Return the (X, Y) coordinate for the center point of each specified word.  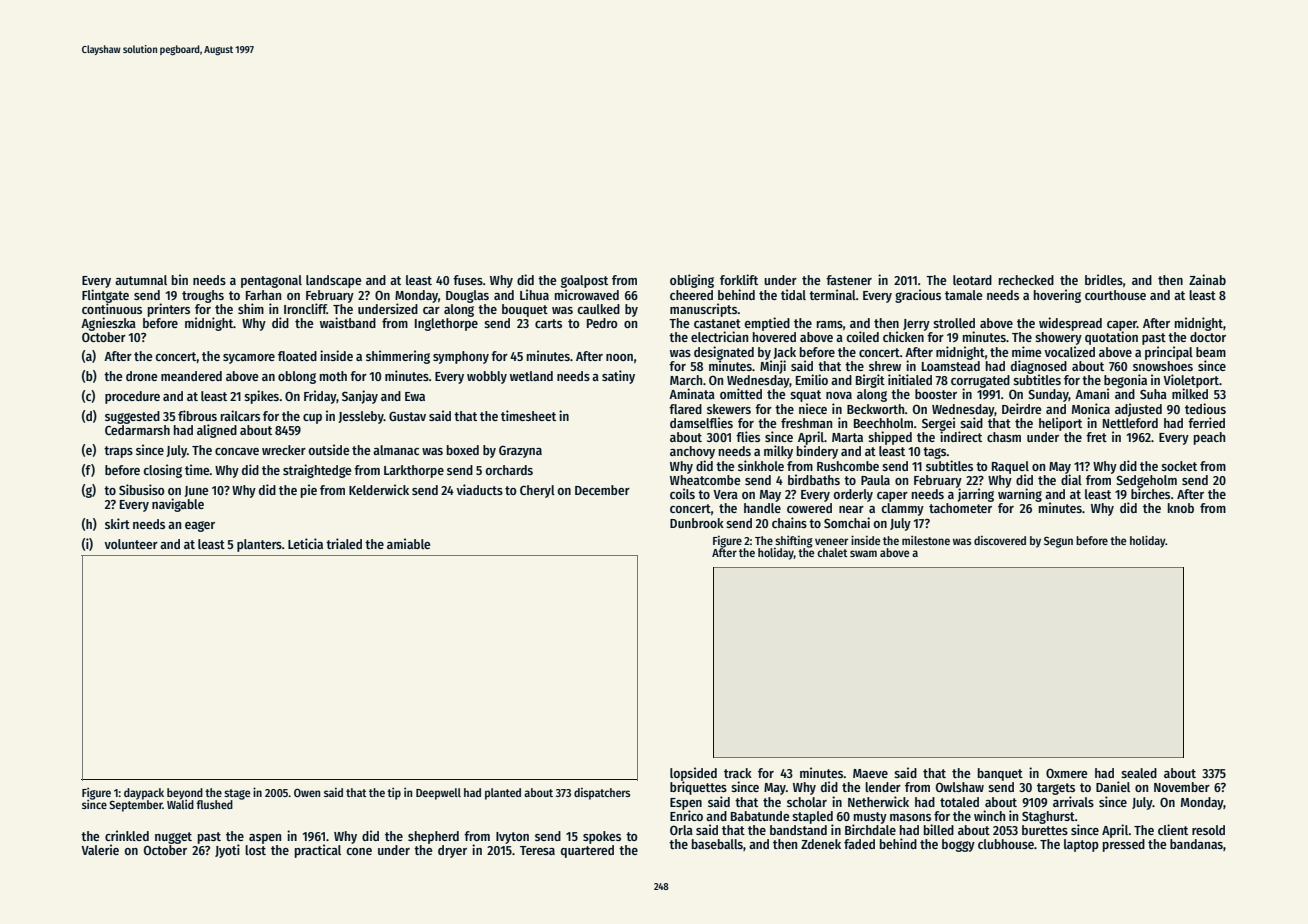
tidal (793, 294)
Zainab (1207, 279)
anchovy (692, 452)
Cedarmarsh (137, 430)
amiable (408, 543)
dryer (452, 851)
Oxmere (1066, 773)
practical (318, 851)
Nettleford (1130, 423)
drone (141, 376)
